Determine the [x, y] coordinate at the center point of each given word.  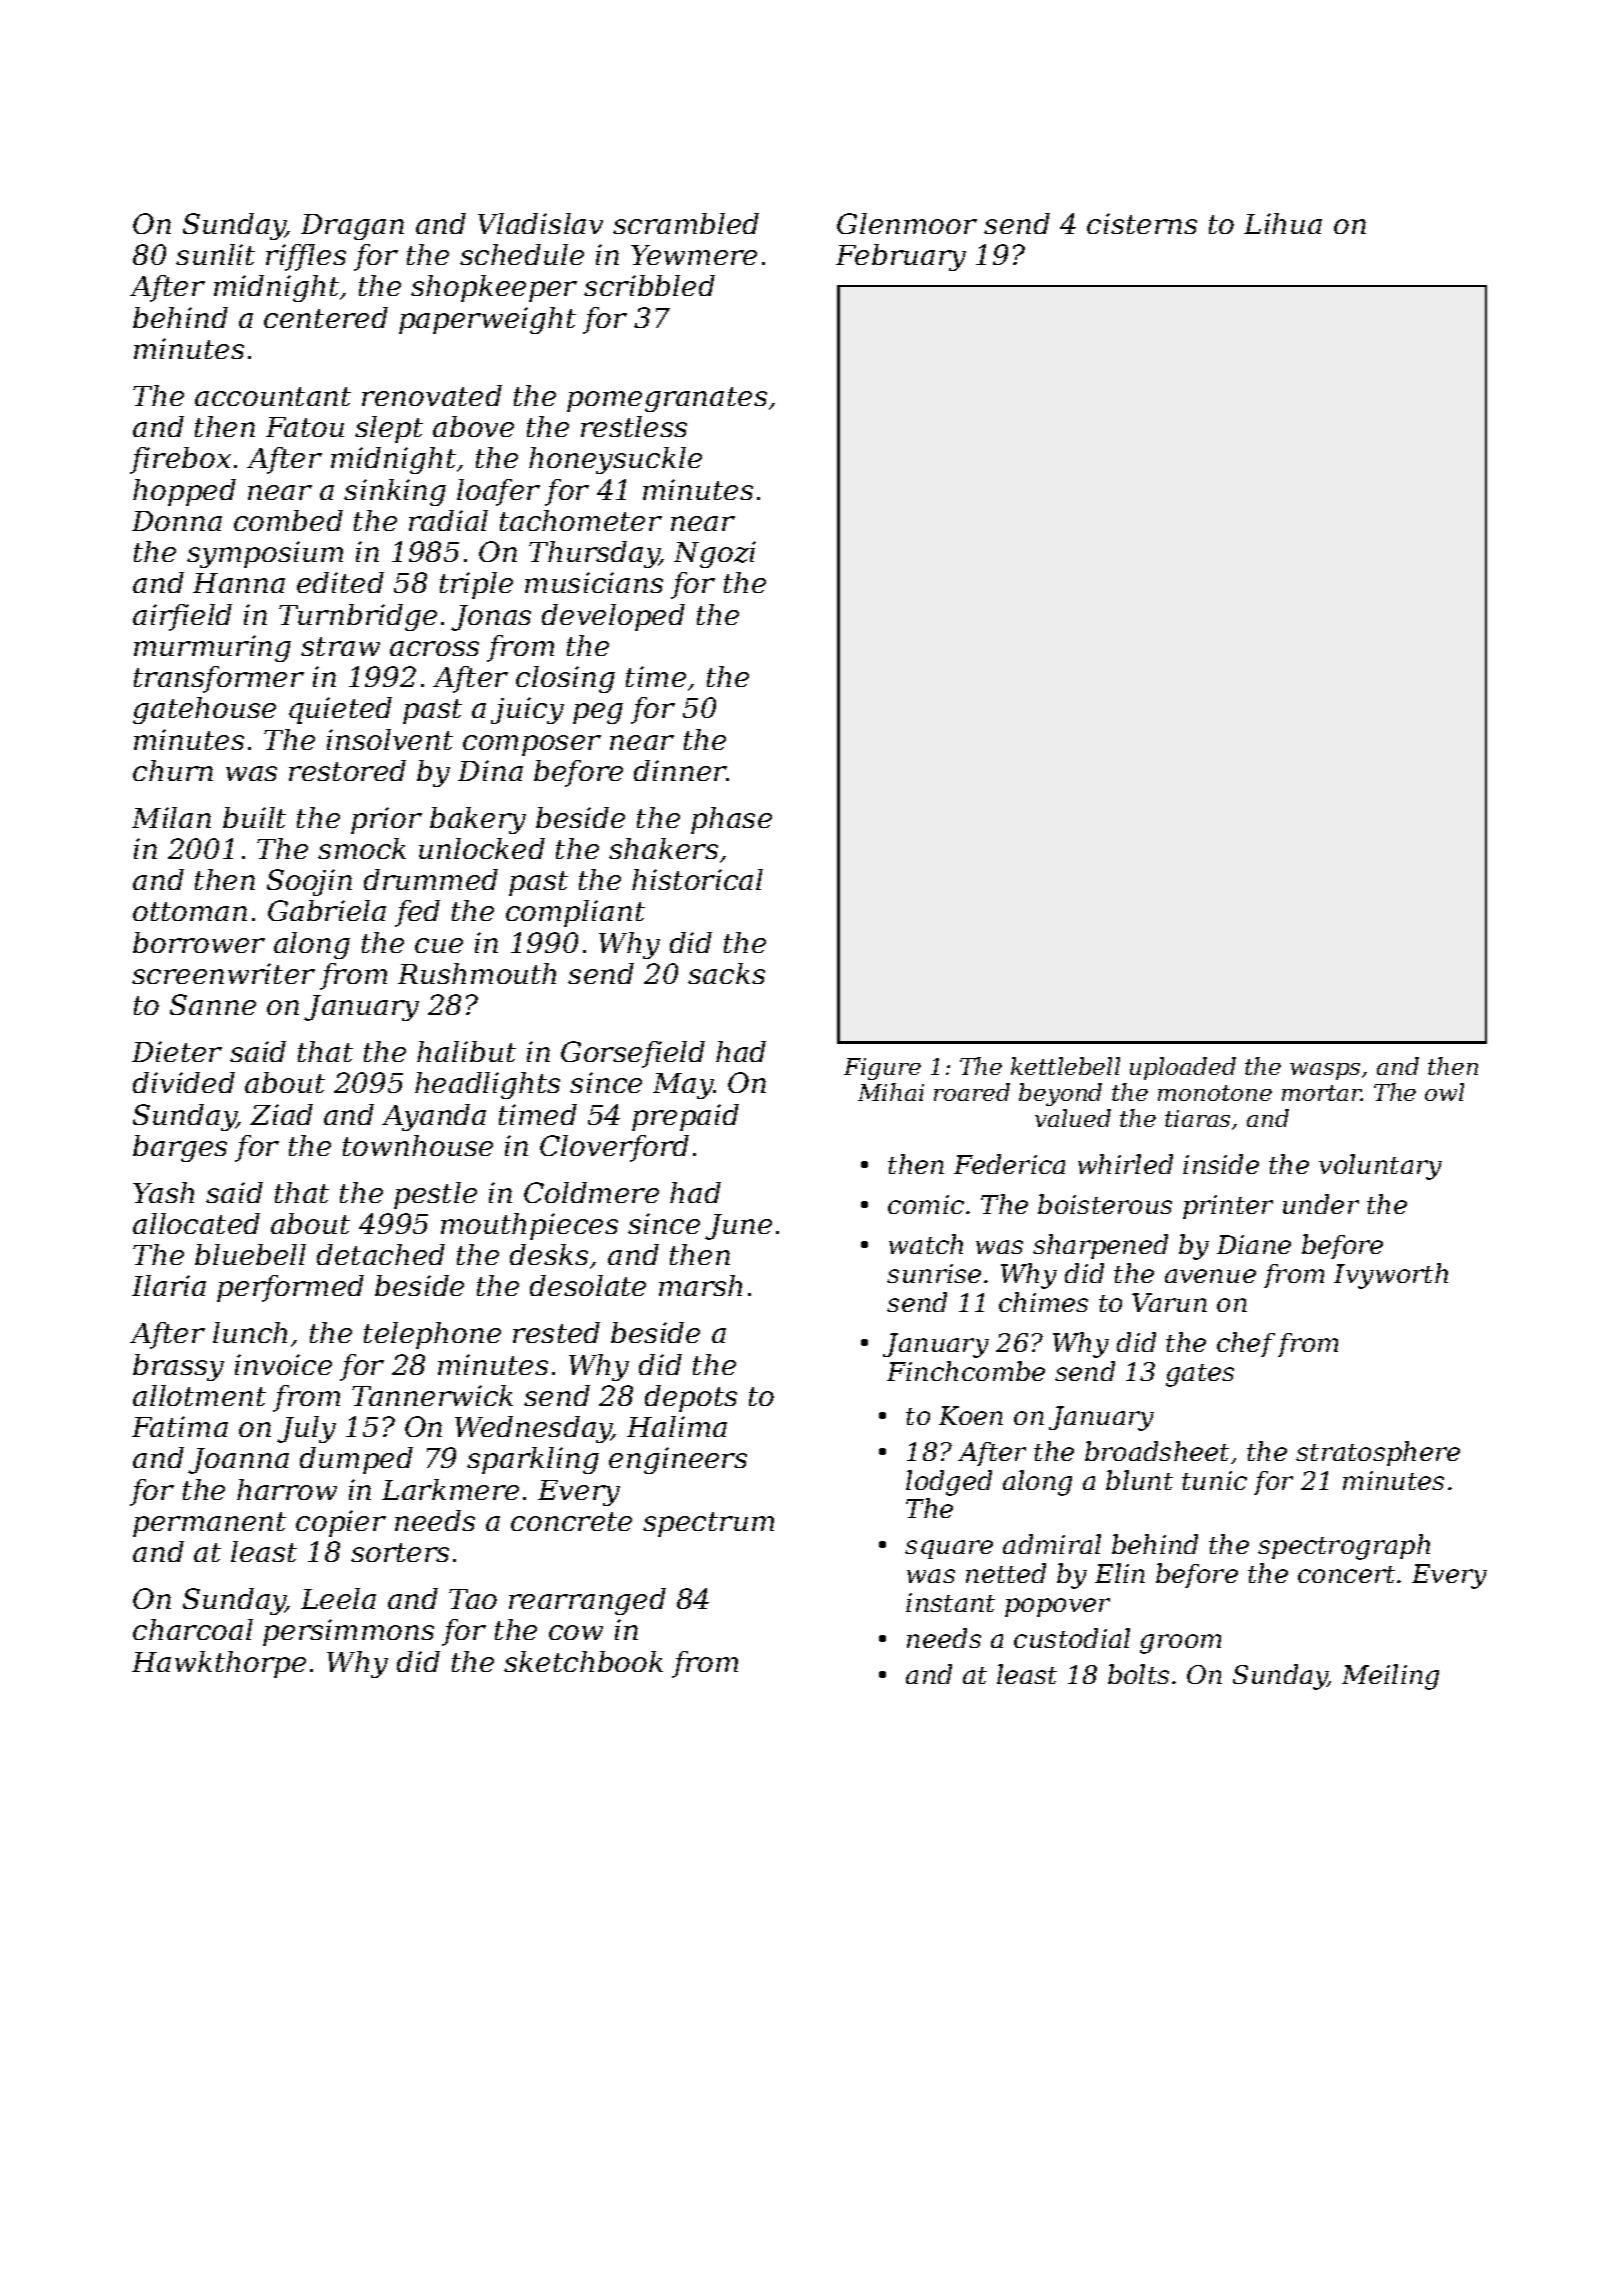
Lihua [1283, 223]
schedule [522, 254]
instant [950, 1602]
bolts [1138, 1674]
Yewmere [694, 255]
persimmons [348, 1632]
